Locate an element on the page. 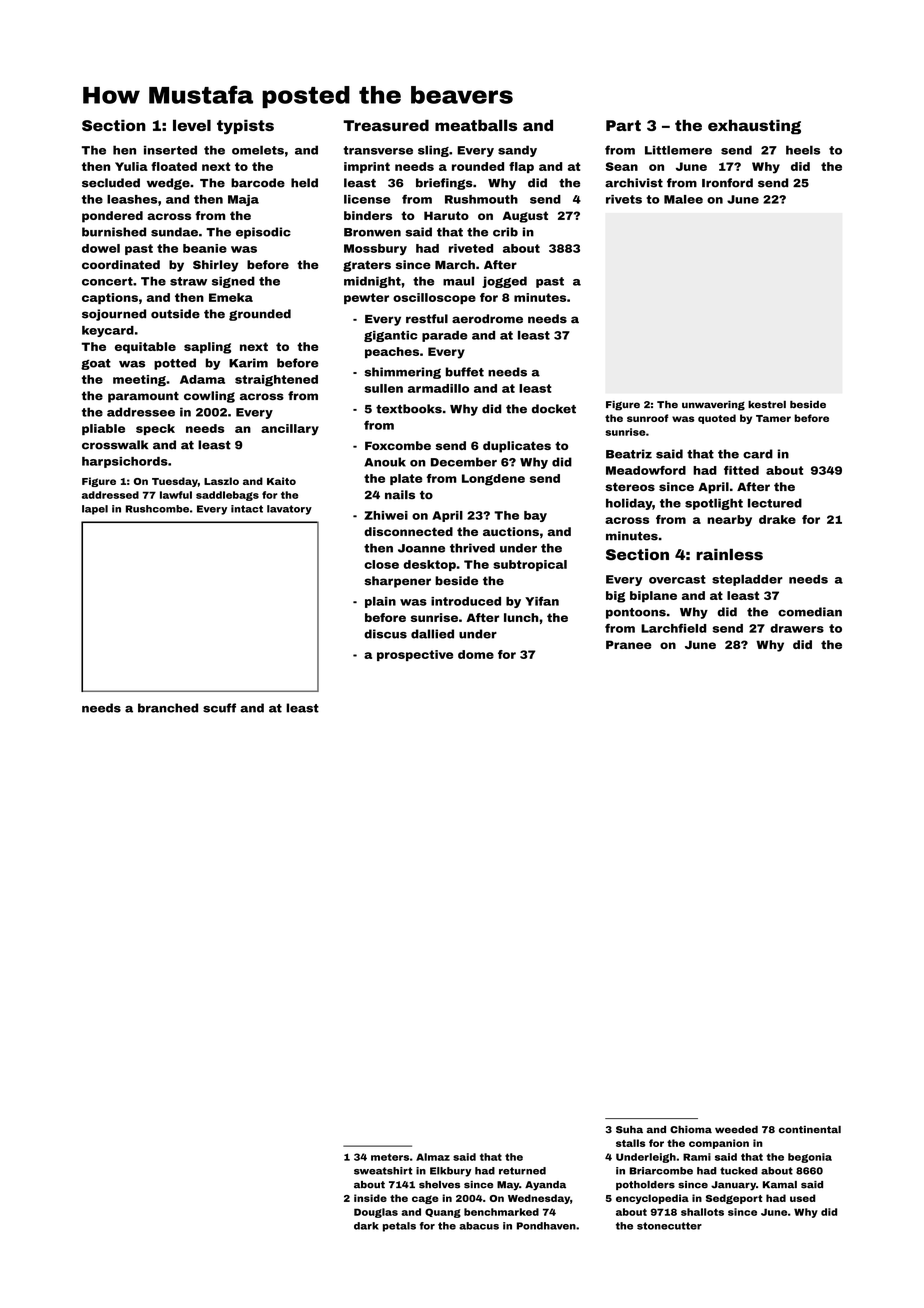  companion is located at coordinates (719, 1144).
